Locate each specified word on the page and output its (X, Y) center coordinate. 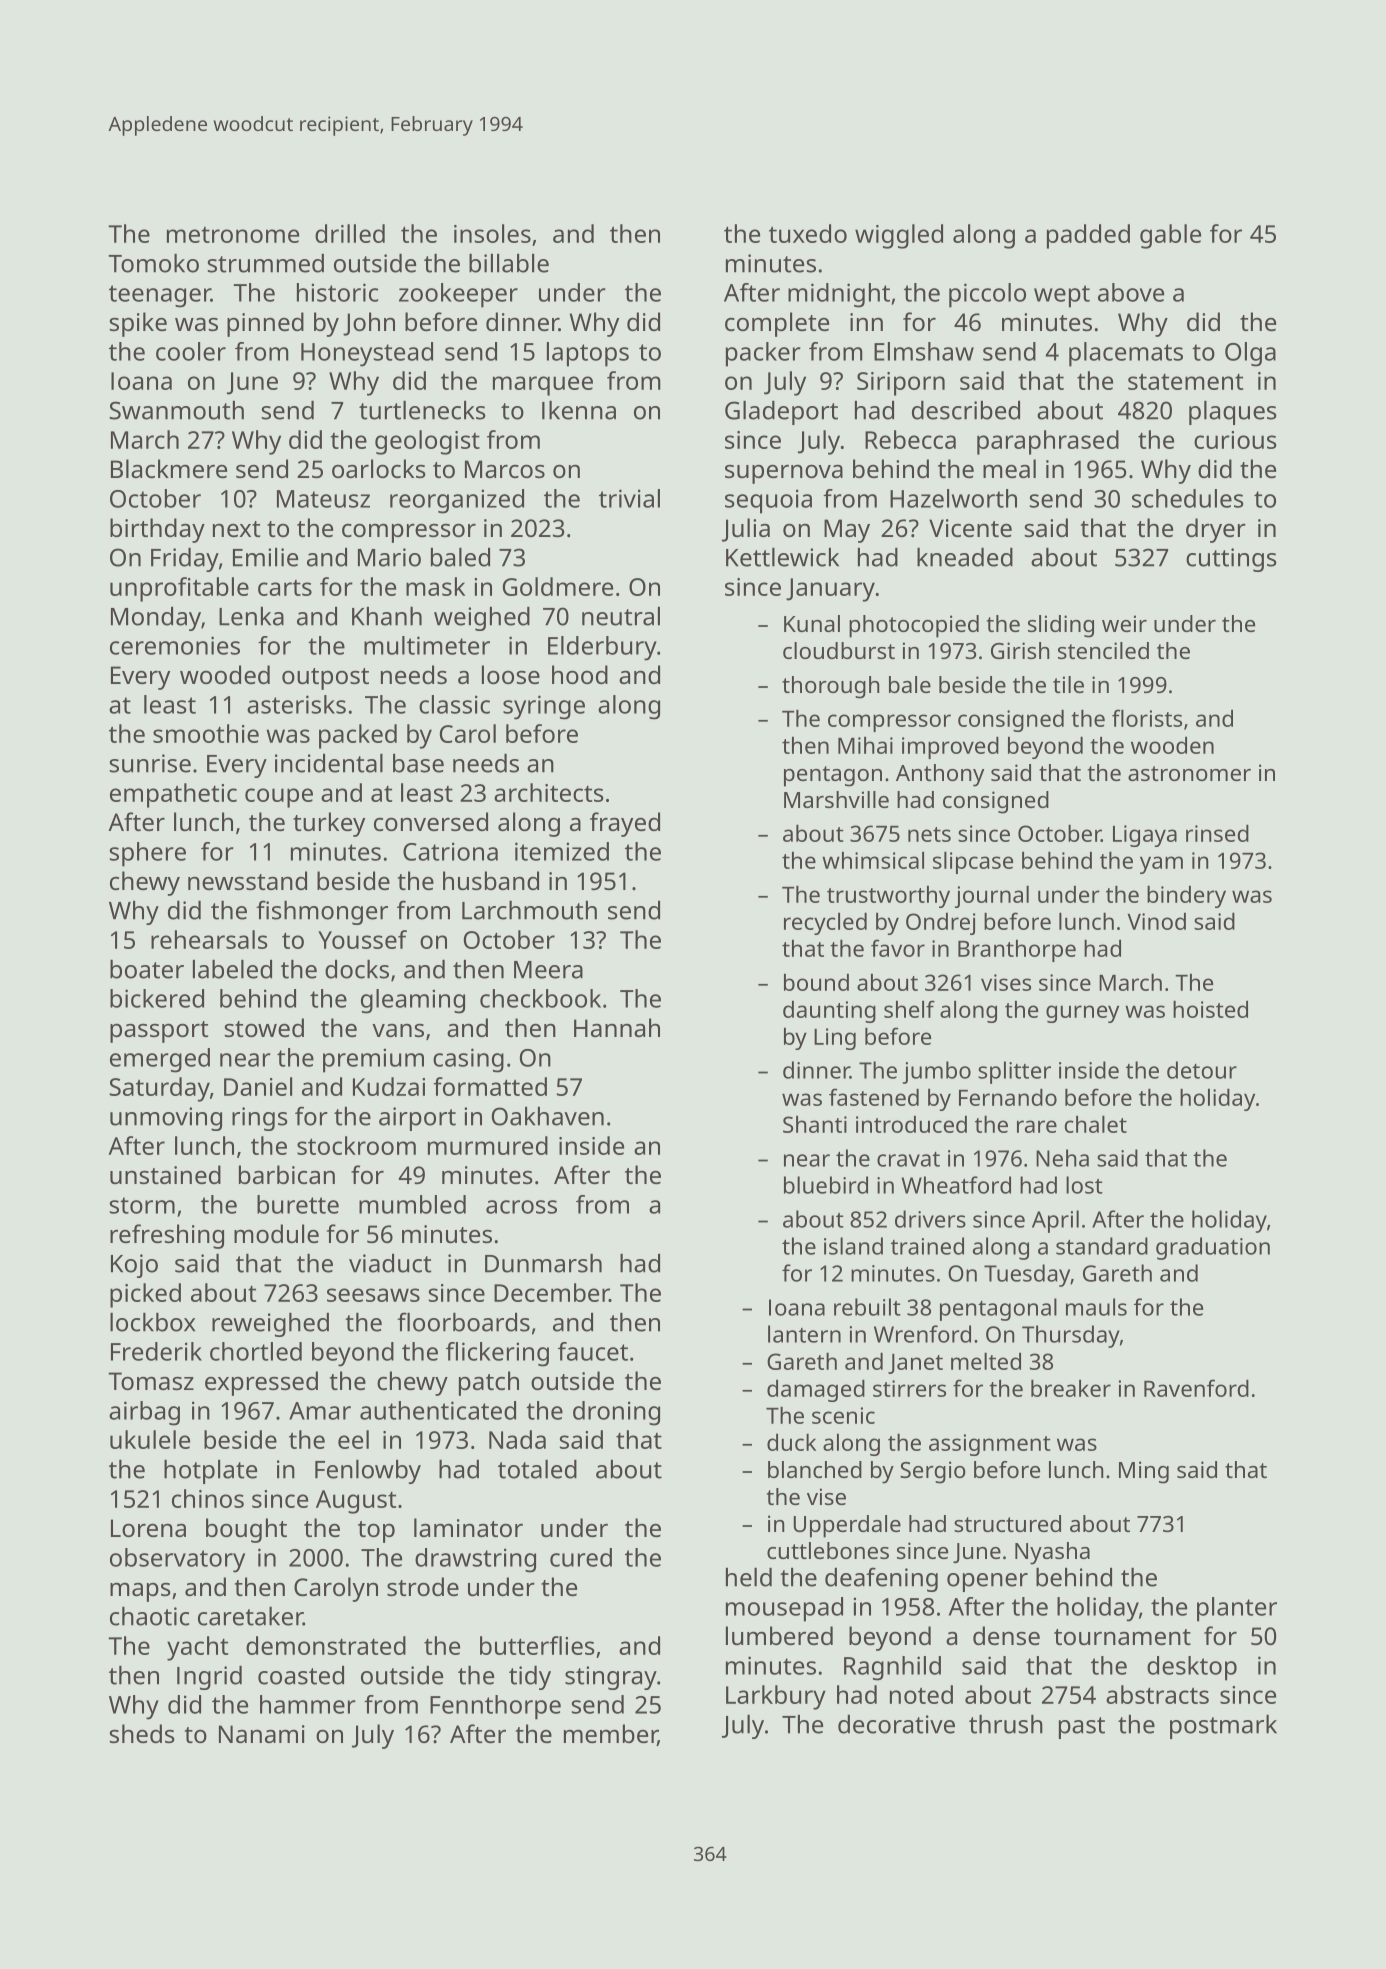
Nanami (262, 1734)
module (276, 1233)
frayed (625, 824)
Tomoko (153, 263)
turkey (329, 824)
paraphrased (1048, 442)
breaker (1071, 1388)
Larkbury (776, 1697)
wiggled (899, 236)
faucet (593, 1351)
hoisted (1210, 1009)
